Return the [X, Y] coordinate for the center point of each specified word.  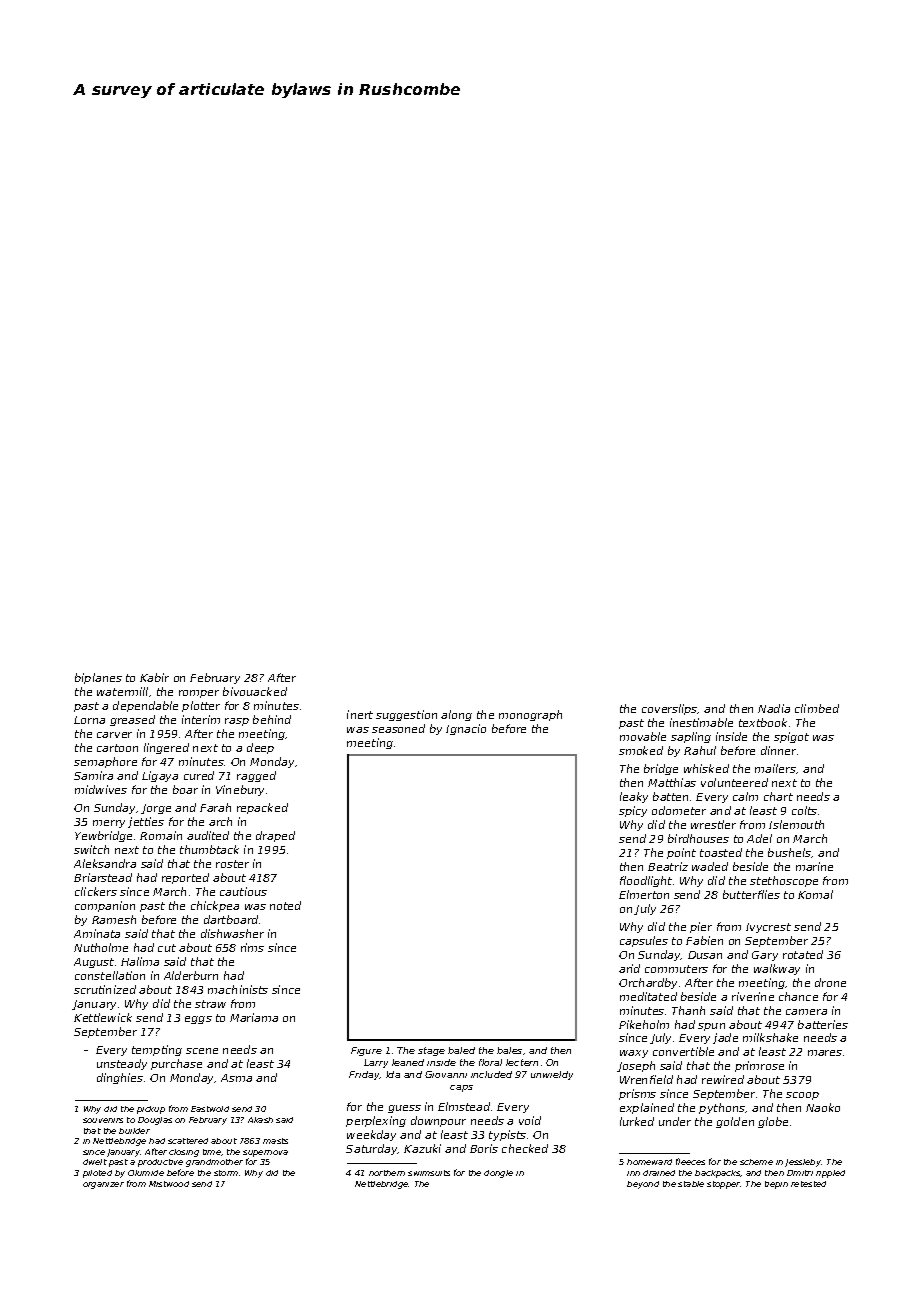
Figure [366, 1051]
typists [507, 1135]
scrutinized [105, 989]
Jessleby [803, 1163]
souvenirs [103, 1120]
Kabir [154, 677]
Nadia [774, 708]
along [456, 715]
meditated [648, 996]
